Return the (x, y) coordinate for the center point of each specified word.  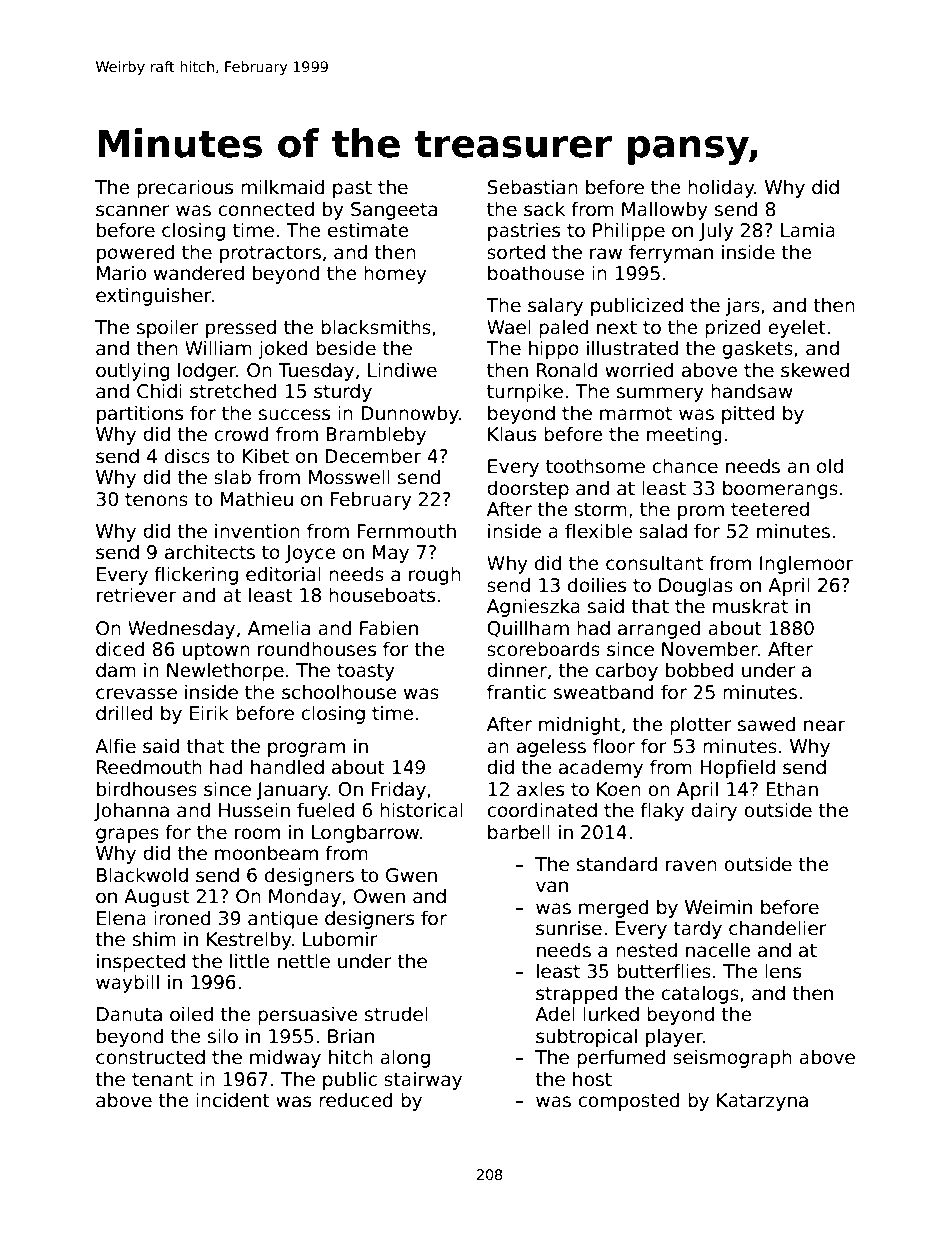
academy (601, 768)
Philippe (629, 231)
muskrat (750, 606)
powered (136, 253)
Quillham (528, 629)
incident (233, 1100)
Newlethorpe (225, 671)
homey (395, 274)
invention (257, 531)
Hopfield (737, 768)
